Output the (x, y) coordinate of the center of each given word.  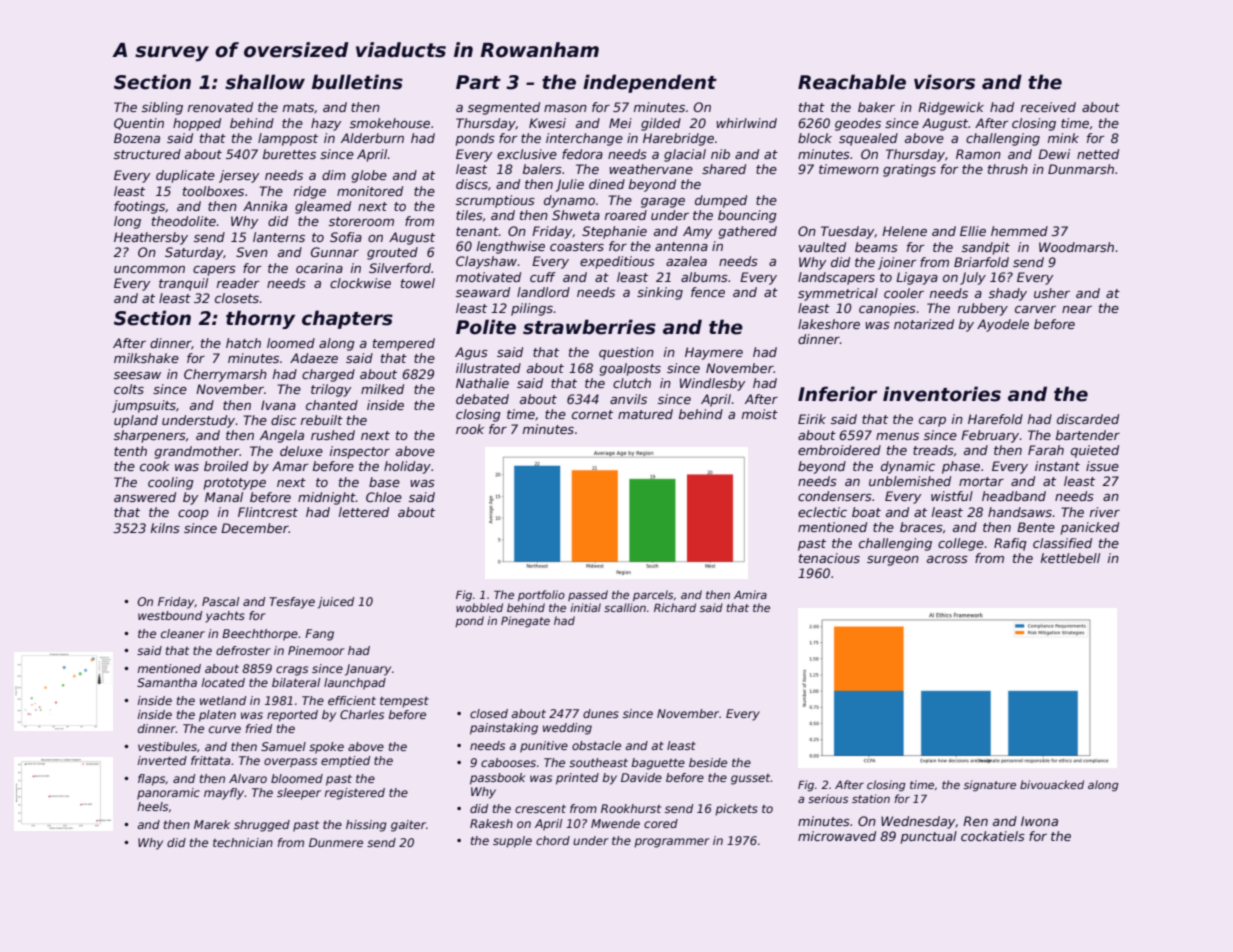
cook (155, 466)
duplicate (185, 176)
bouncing (747, 216)
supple (512, 842)
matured (645, 414)
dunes (601, 713)
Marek (212, 824)
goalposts (630, 369)
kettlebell (1070, 558)
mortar (981, 481)
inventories (942, 394)
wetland (223, 700)
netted (1098, 154)
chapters (347, 319)
